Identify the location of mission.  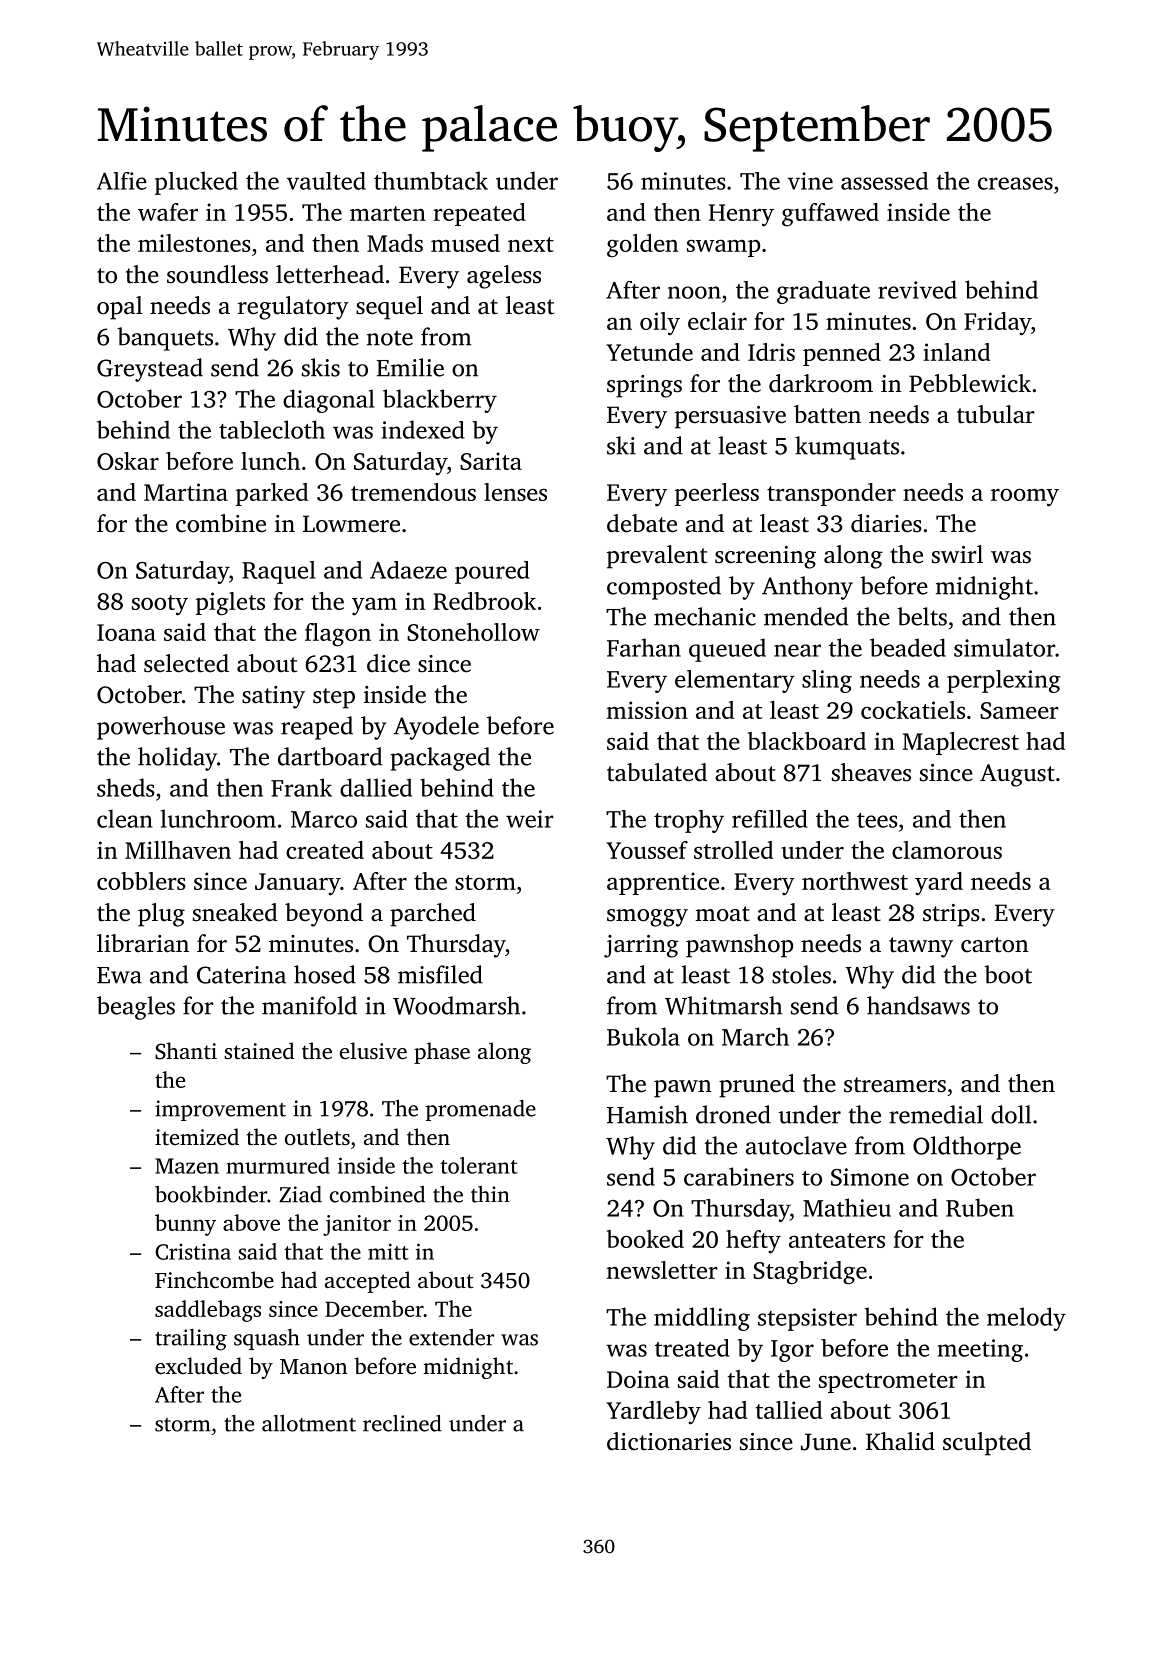
(647, 710).
